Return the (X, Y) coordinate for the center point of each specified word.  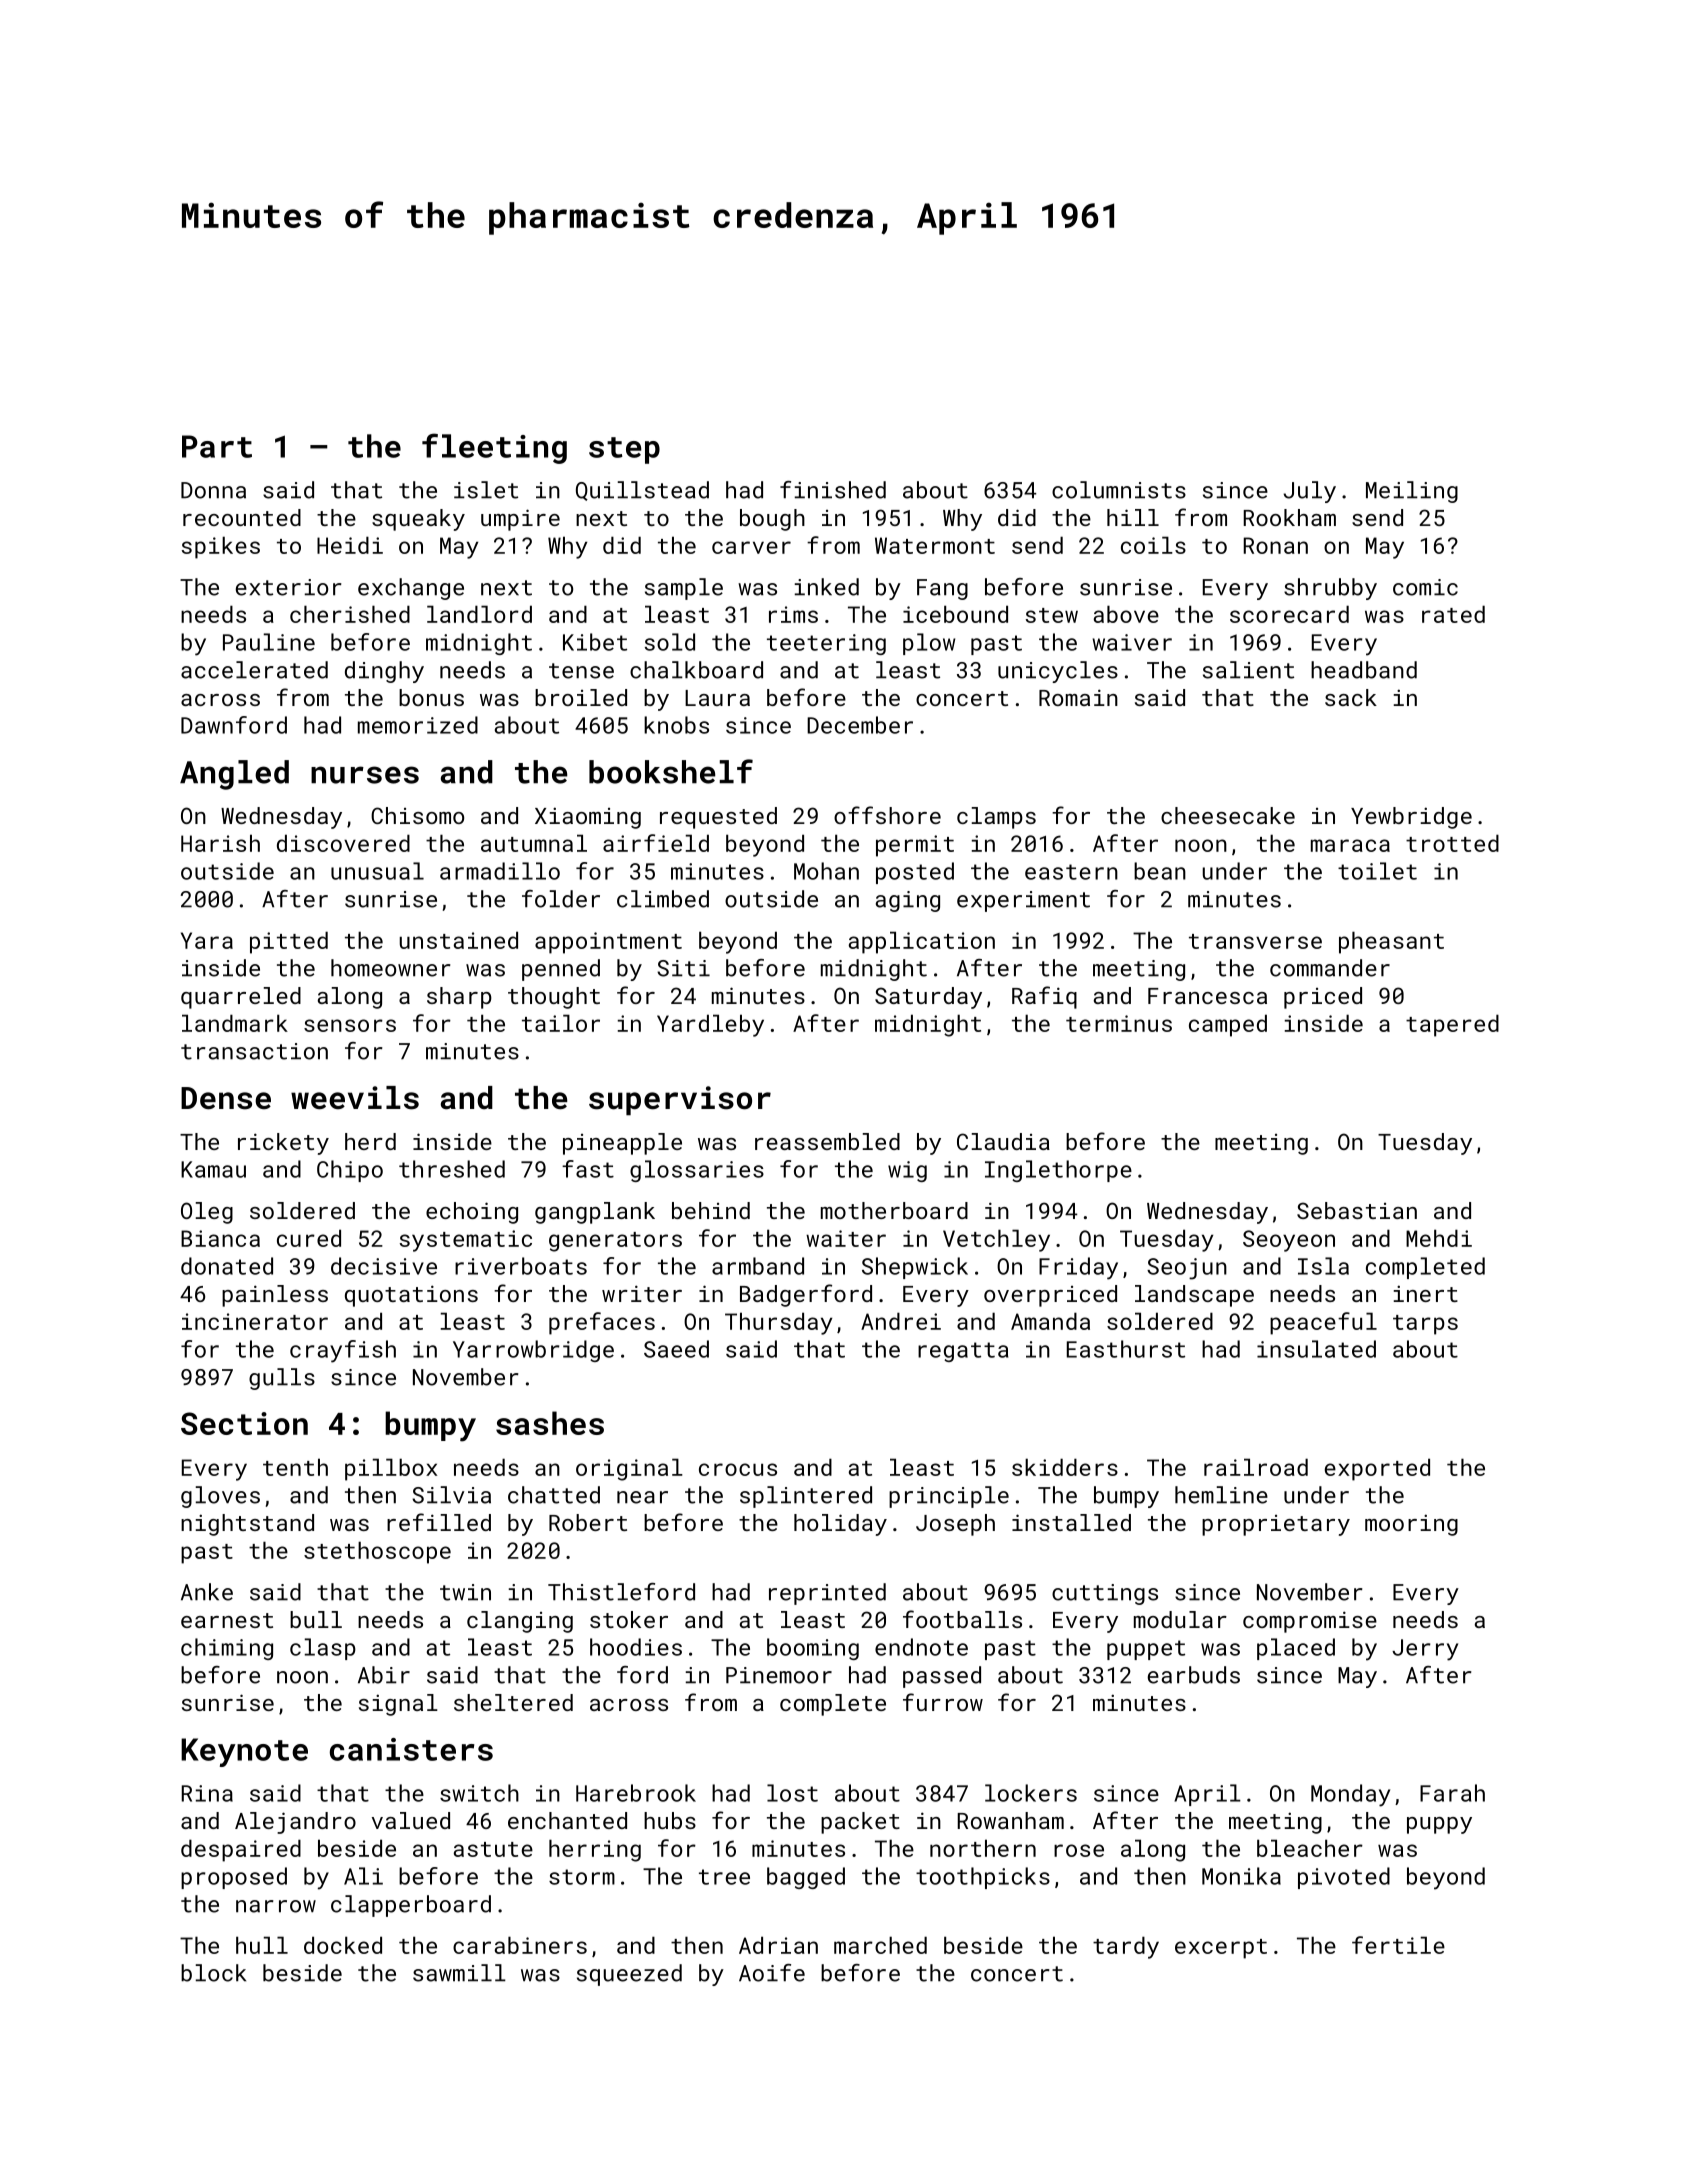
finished (833, 490)
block (213, 1973)
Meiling (1412, 492)
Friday (1078, 1268)
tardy (1126, 1947)
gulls (282, 1379)
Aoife (772, 1973)
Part (217, 446)
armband (758, 1266)
